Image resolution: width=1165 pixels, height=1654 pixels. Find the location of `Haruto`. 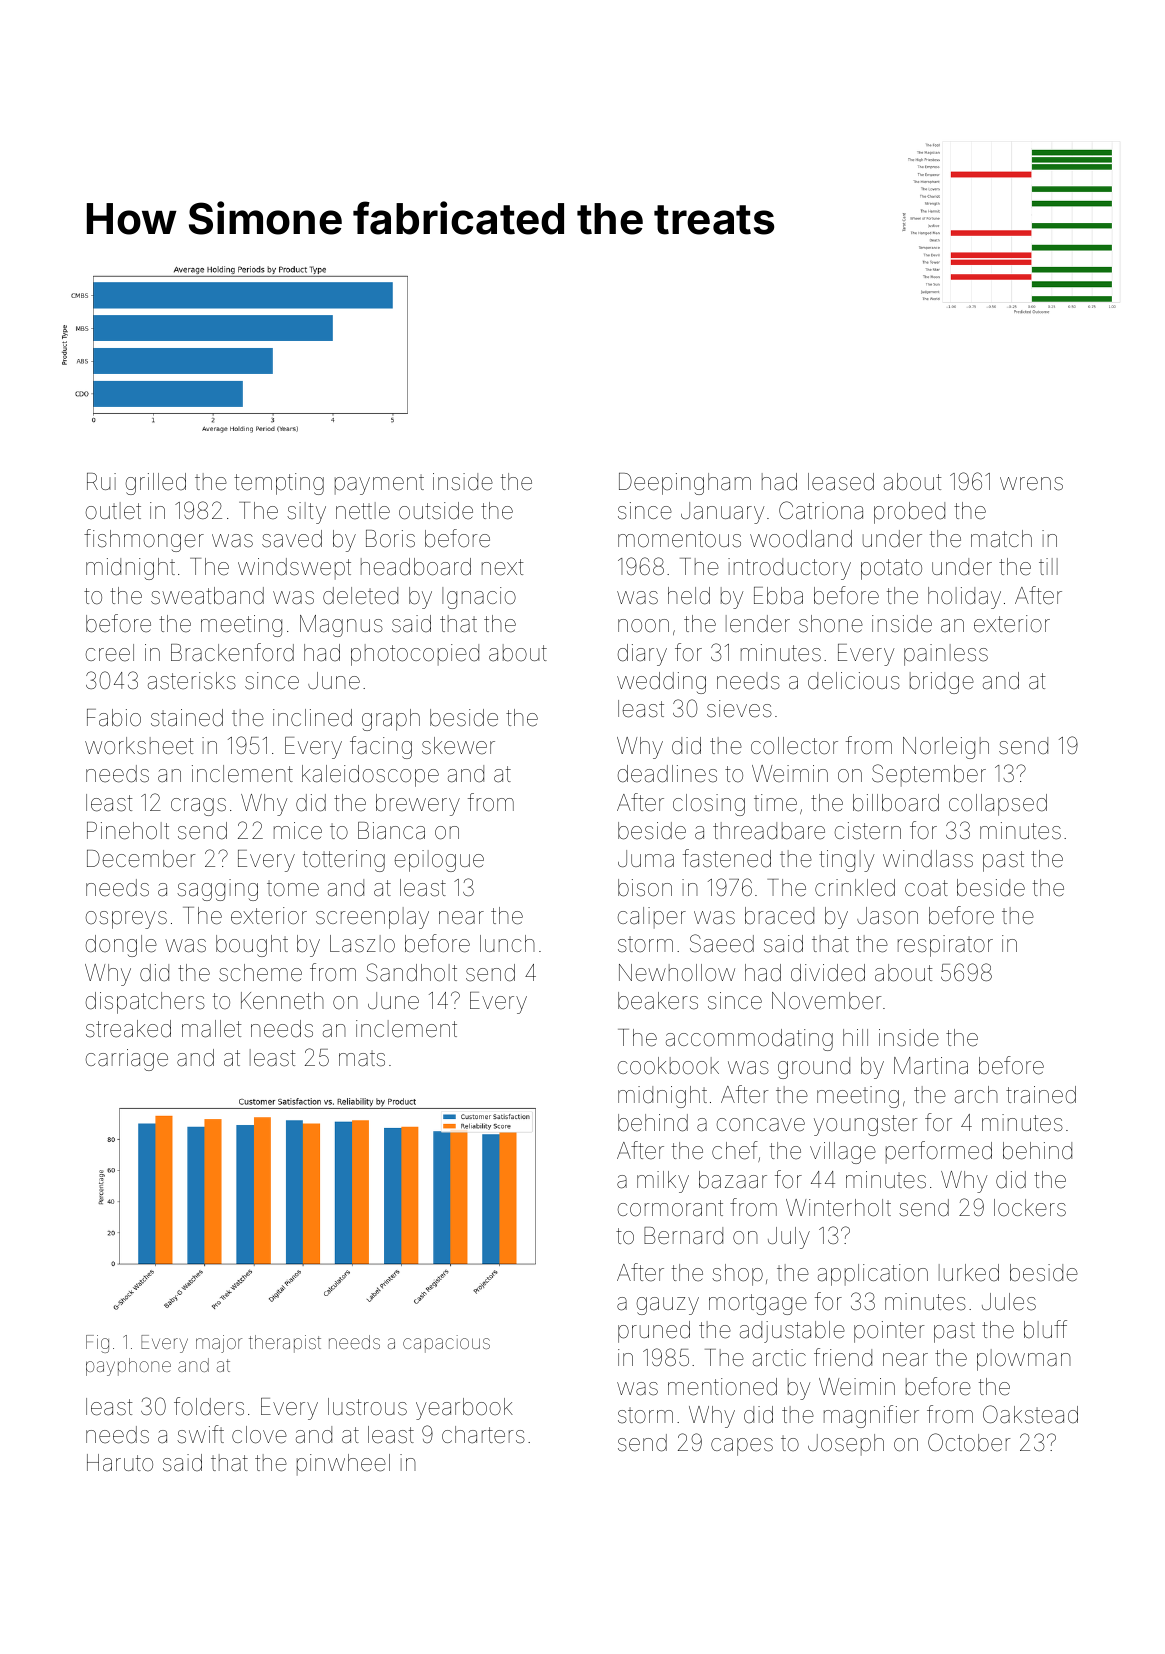

Haruto is located at coordinates (120, 1463).
